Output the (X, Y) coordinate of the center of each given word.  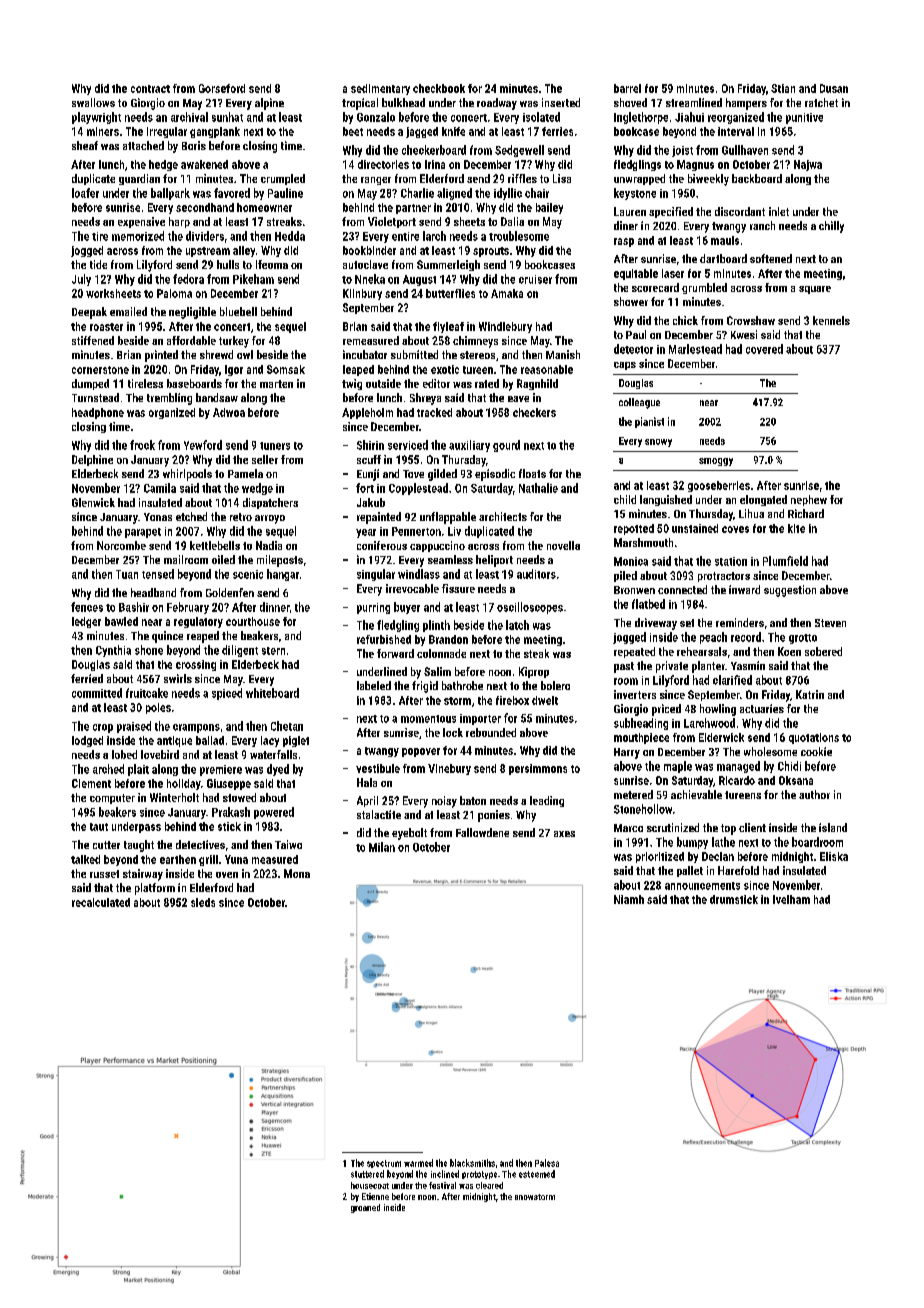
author (814, 794)
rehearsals (702, 651)
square (815, 290)
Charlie (417, 193)
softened (771, 258)
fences (87, 607)
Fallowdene (482, 832)
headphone (98, 413)
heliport (494, 561)
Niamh (629, 899)
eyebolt (409, 834)
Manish (563, 354)
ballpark (170, 194)
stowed (239, 797)
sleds (203, 902)
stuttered (367, 1174)
